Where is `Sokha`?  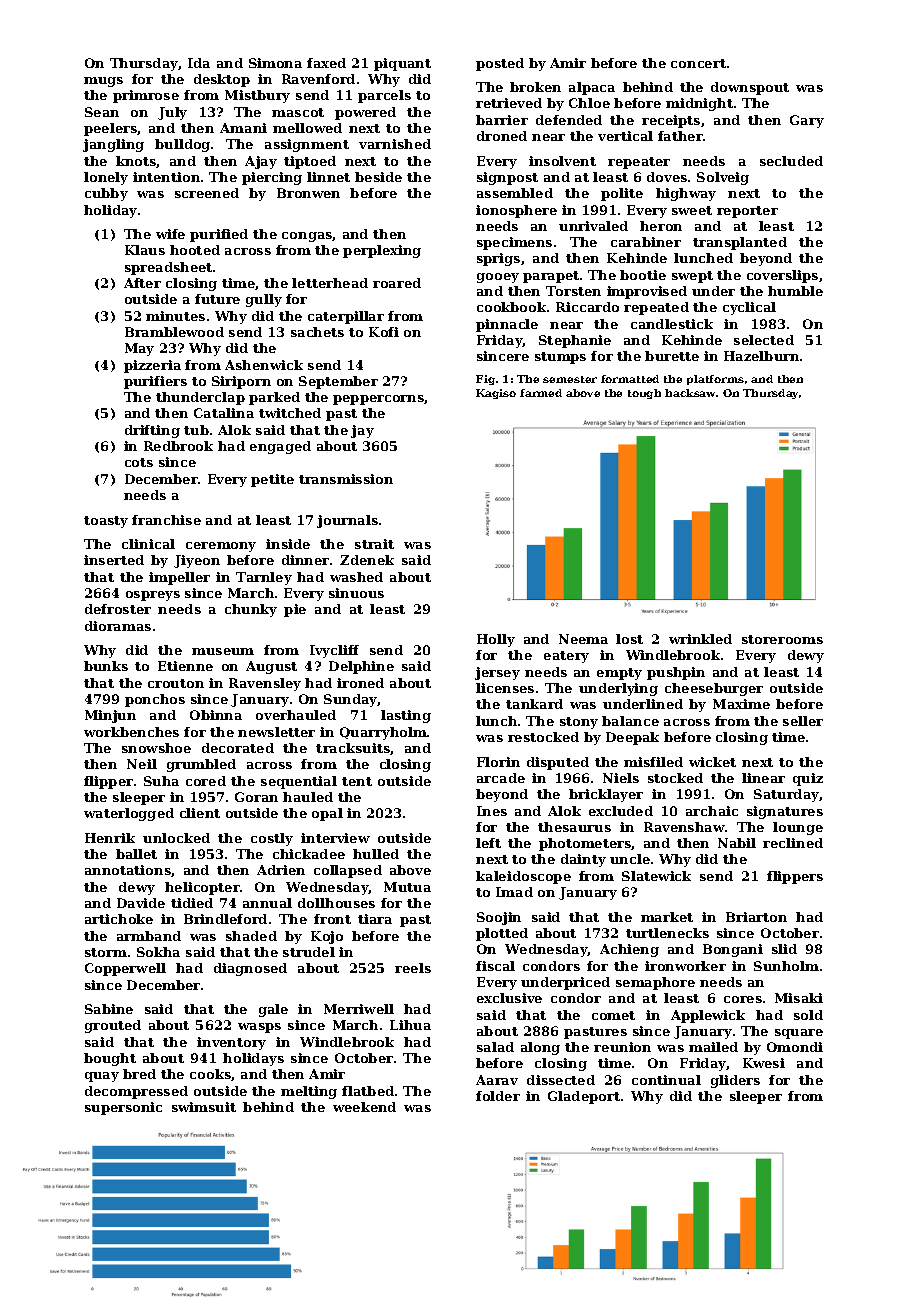 Sokha is located at coordinates (158, 952).
